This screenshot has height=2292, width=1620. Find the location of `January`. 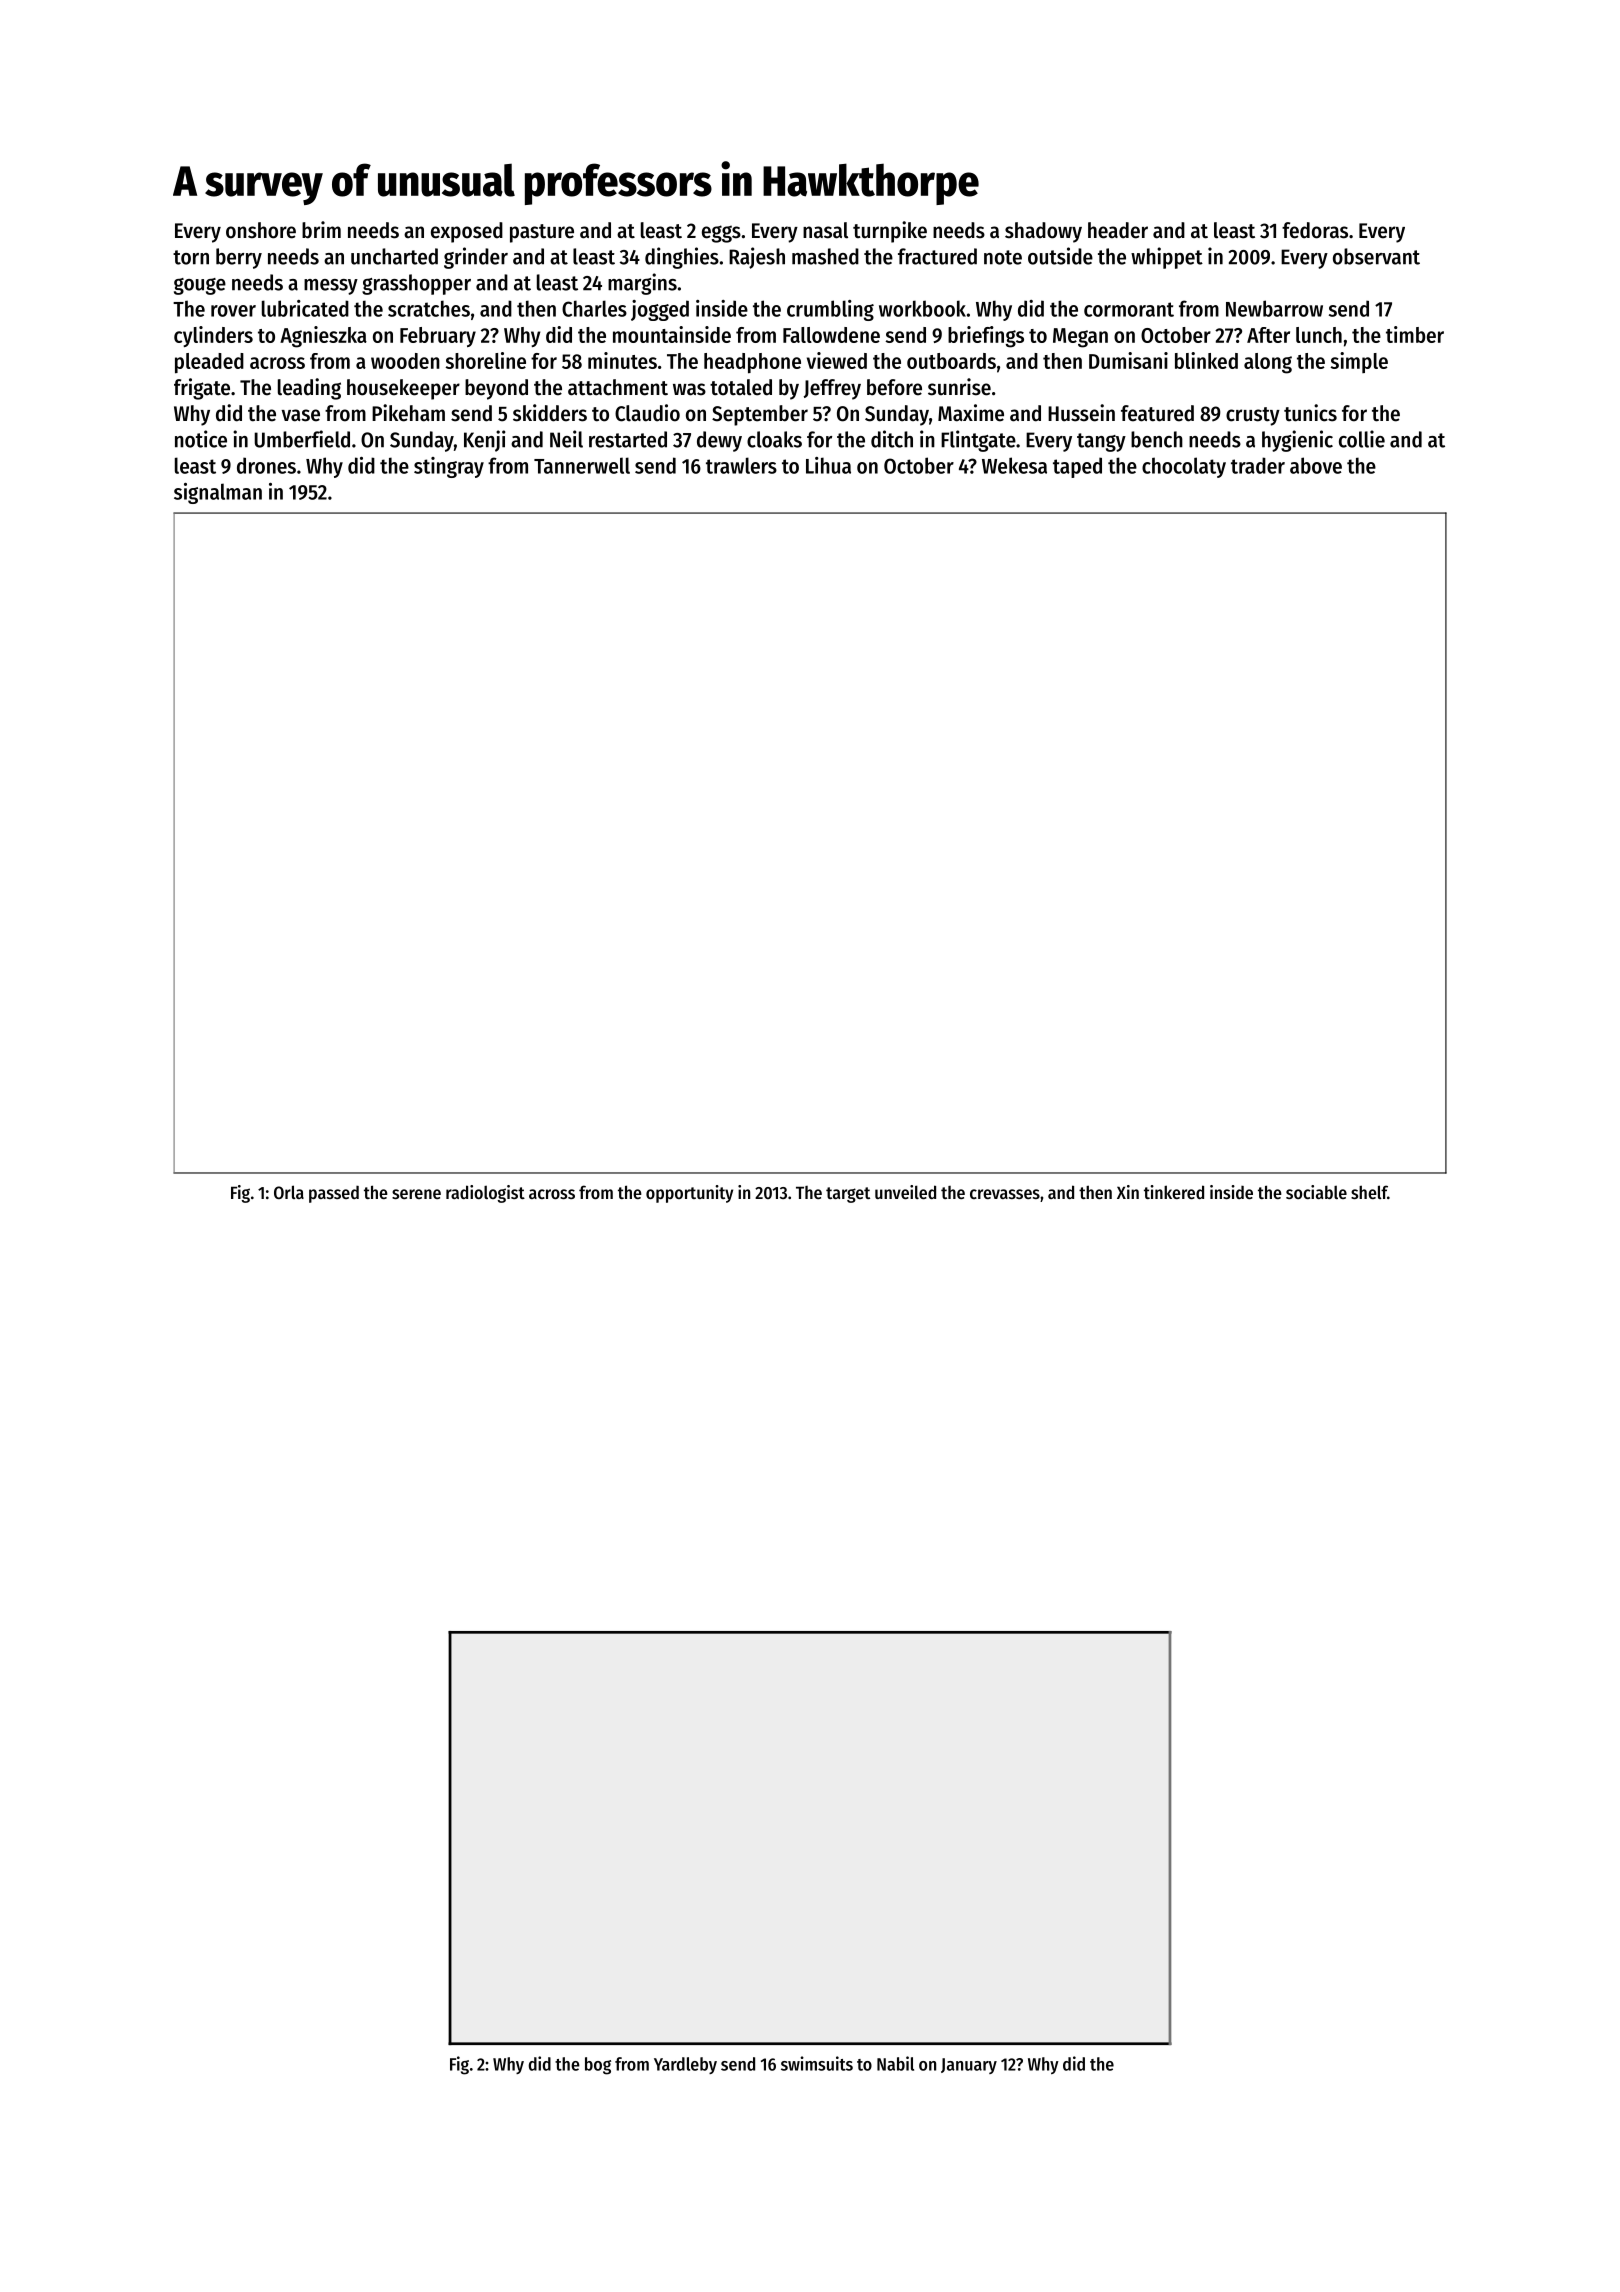

January is located at coordinates (969, 2066).
